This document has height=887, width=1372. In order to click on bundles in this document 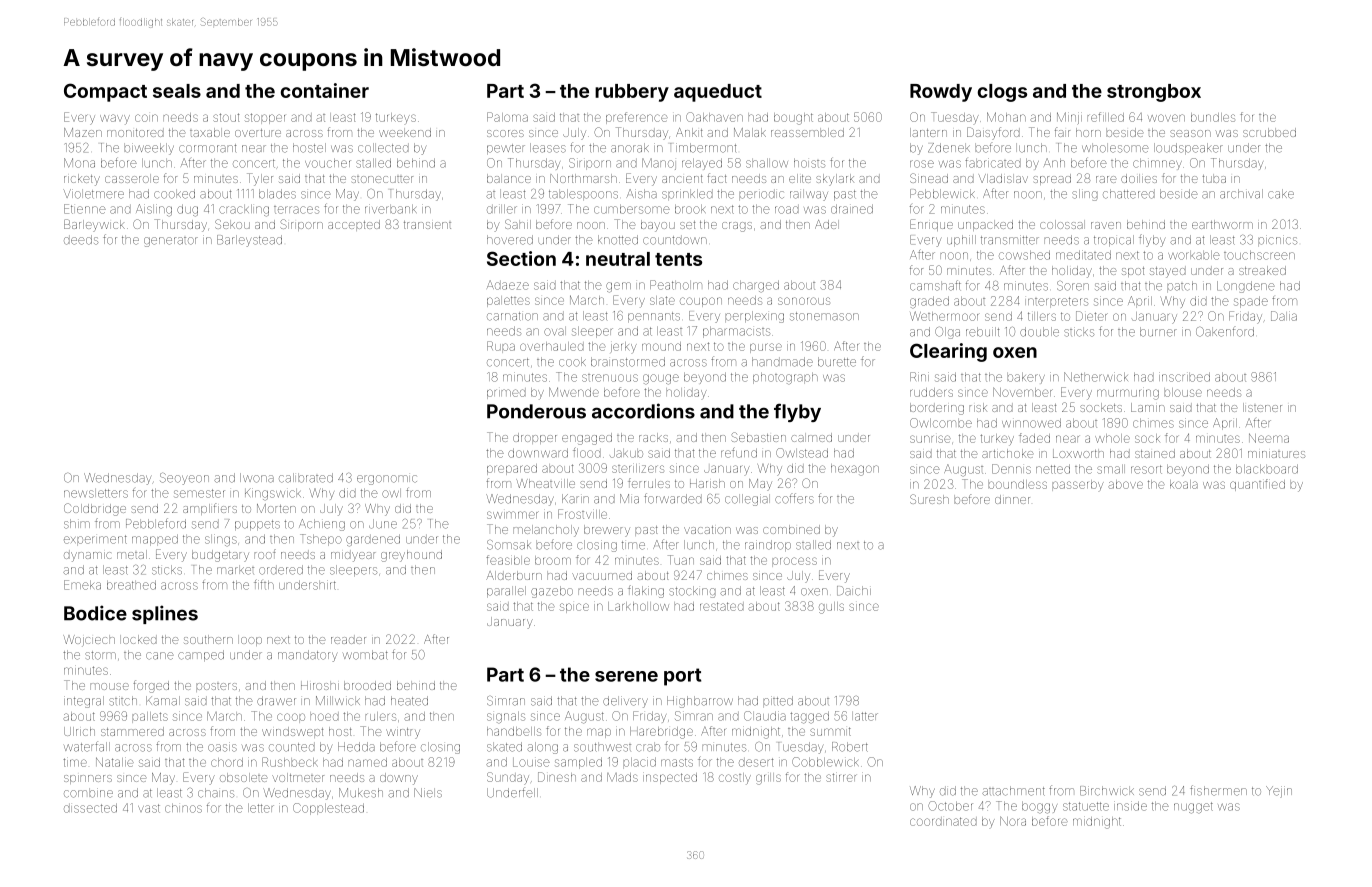, I will do `click(1213, 117)`.
